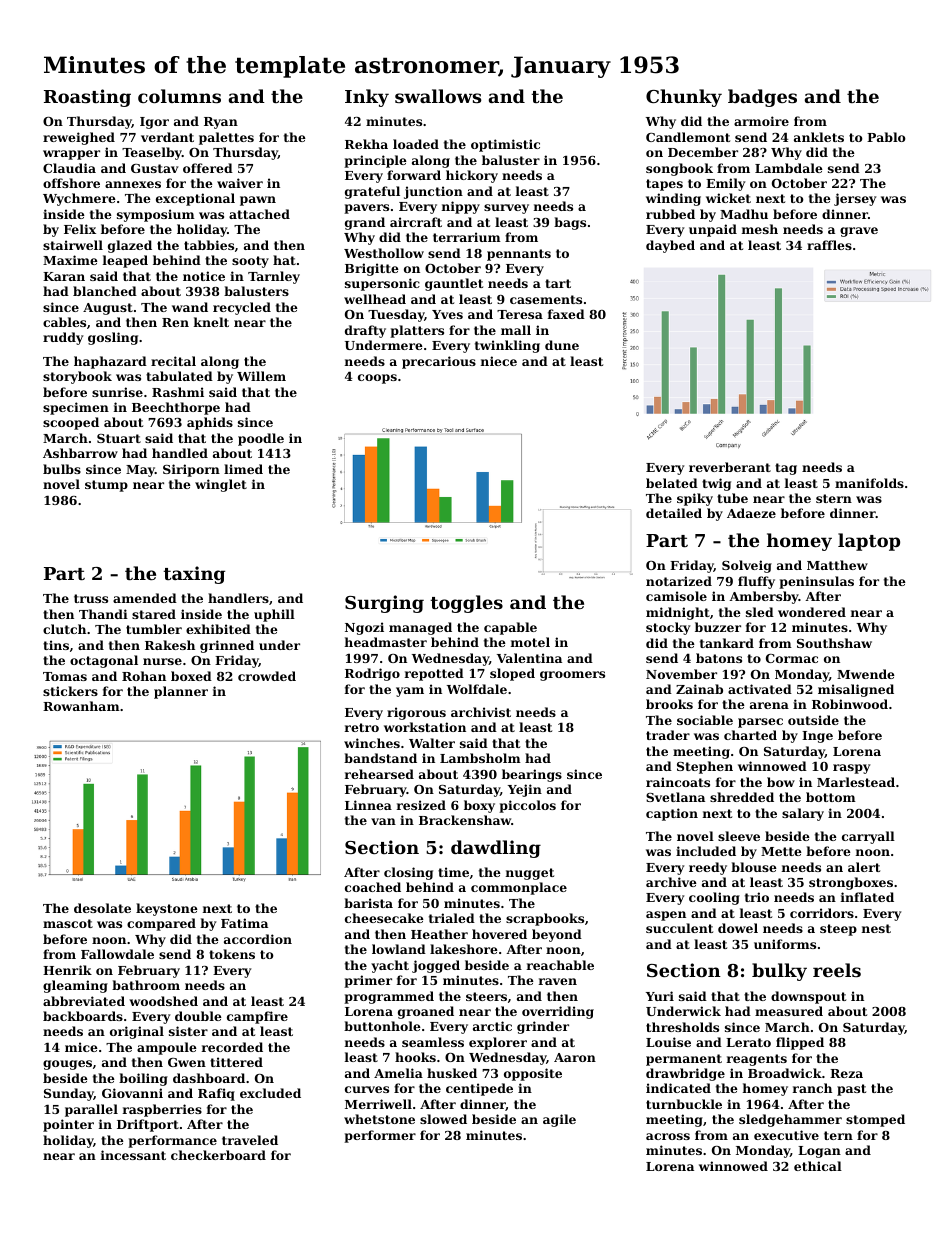  What do you see at coordinates (133, 1155) in the page?
I see `incessant` at bounding box center [133, 1155].
